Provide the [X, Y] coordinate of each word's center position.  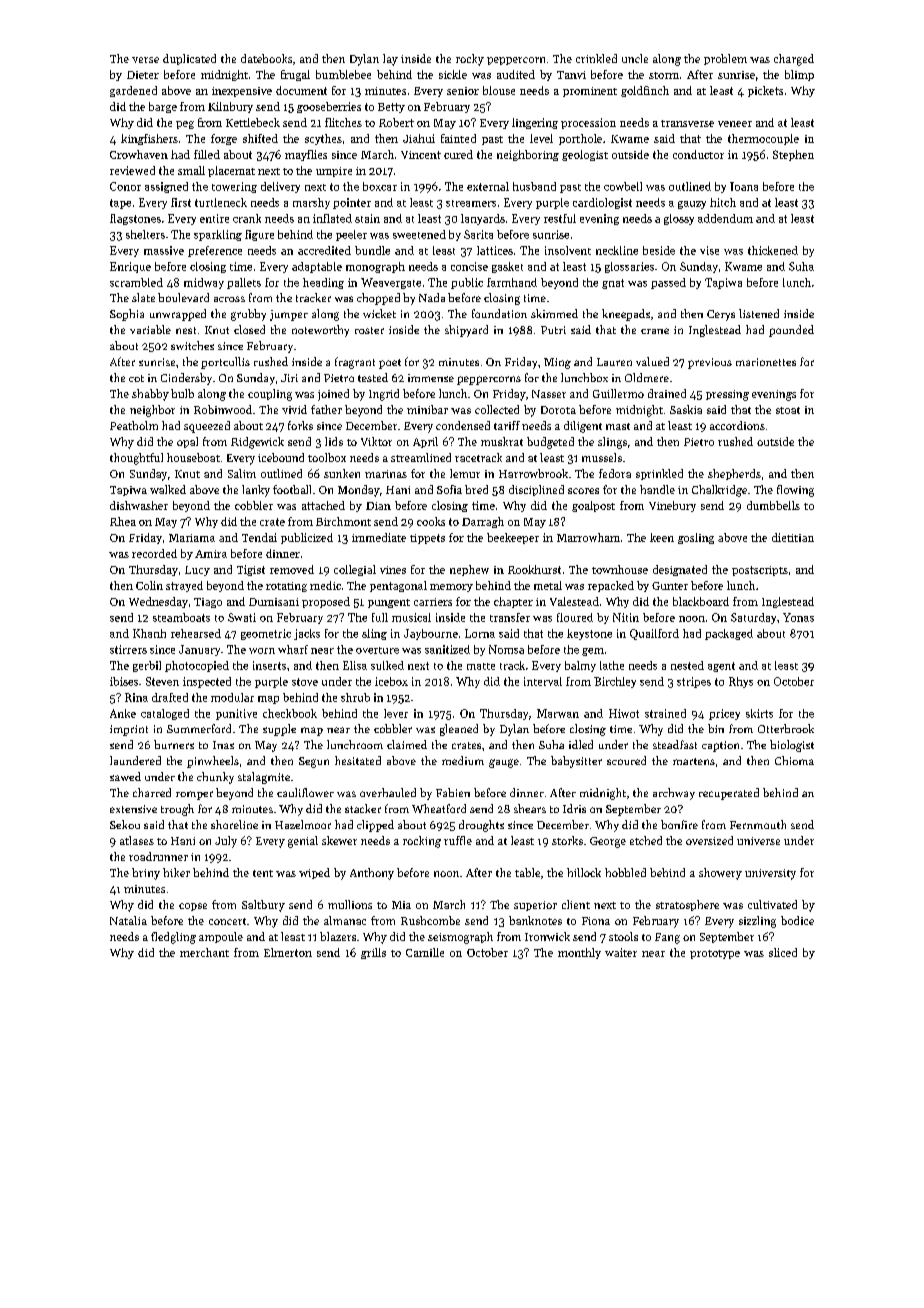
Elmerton [288, 952]
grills [373, 953]
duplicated [189, 59]
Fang [667, 938]
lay [390, 60]
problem [725, 59]
